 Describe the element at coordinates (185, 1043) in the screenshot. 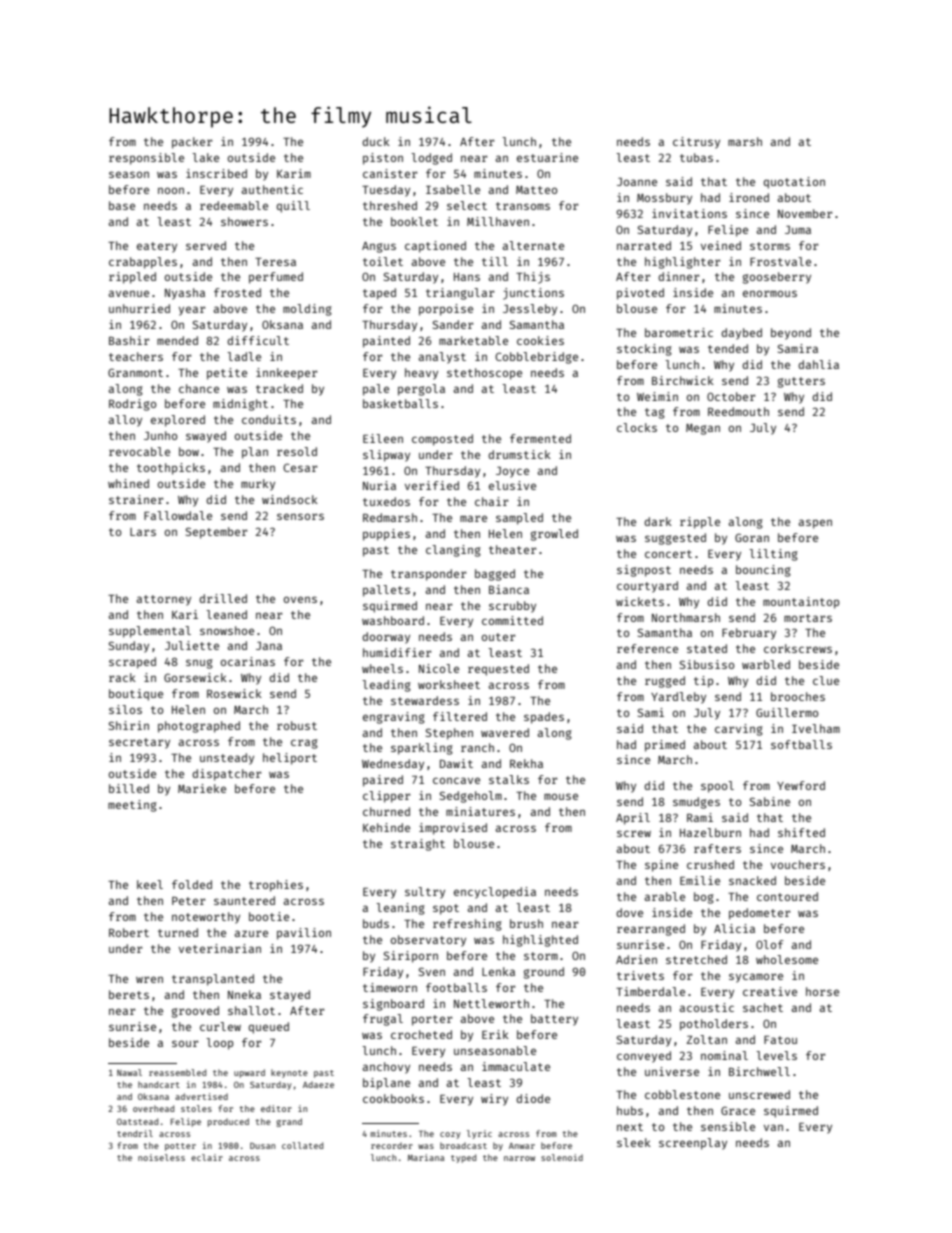

I see `sour` at that location.
